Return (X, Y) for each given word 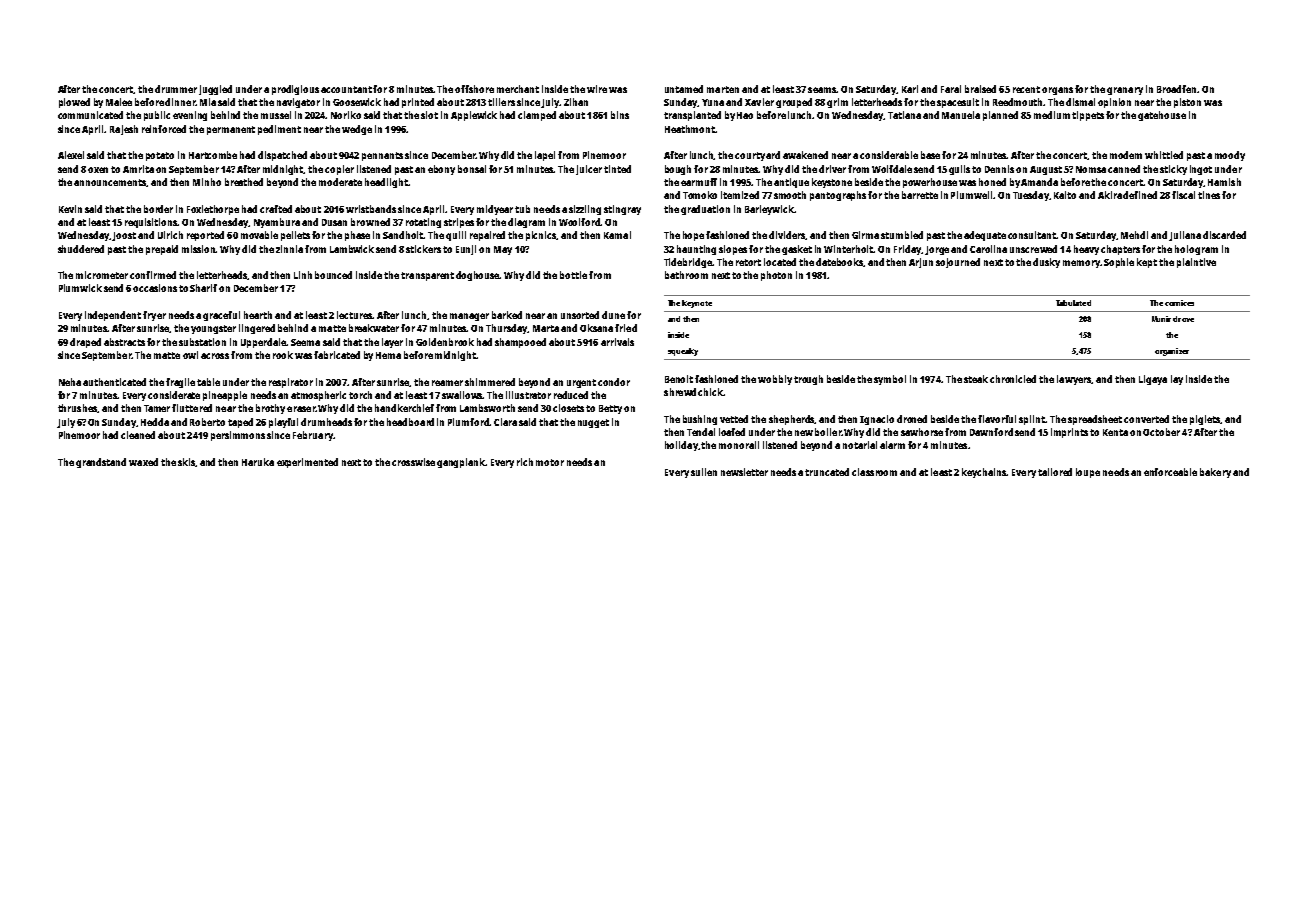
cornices (1179, 303)
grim (837, 103)
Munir (1161, 319)
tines (1209, 195)
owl (190, 355)
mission (199, 249)
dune (613, 315)
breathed (244, 182)
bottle (573, 275)
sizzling (585, 210)
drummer (176, 89)
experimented (307, 463)
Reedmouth (1018, 102)
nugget (593, 423)
